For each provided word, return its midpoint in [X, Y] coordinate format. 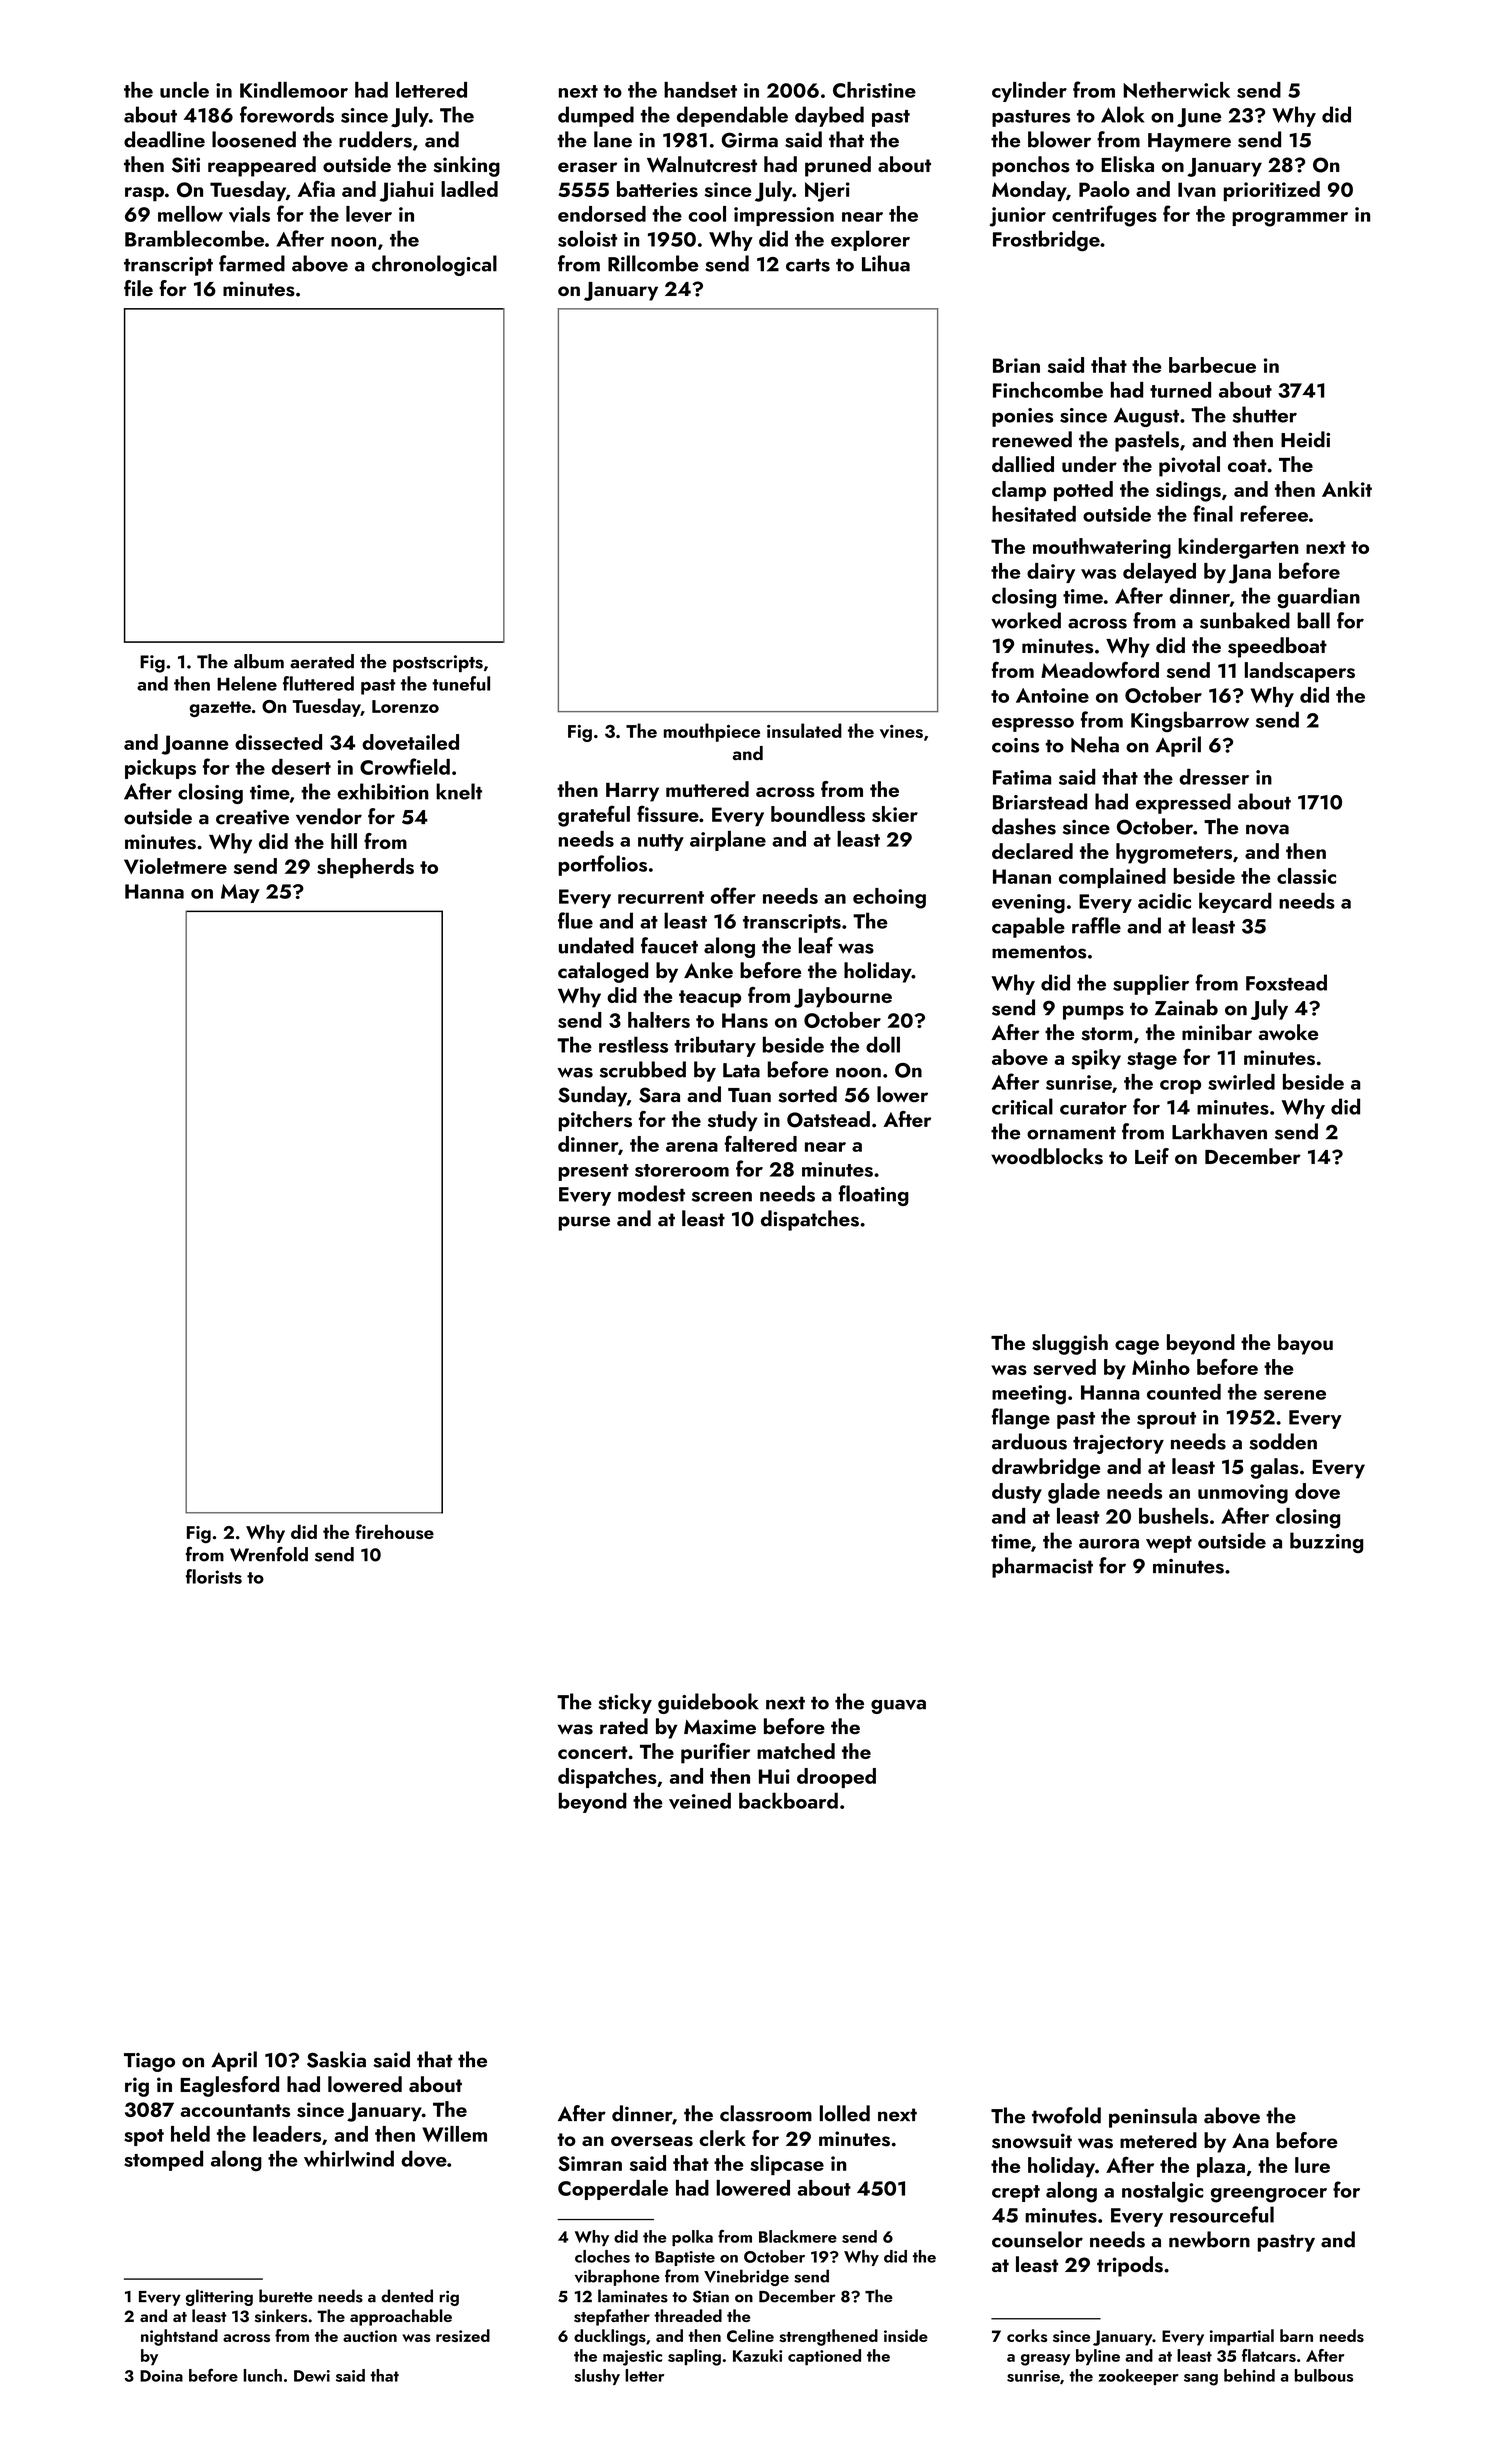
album [259, 661]
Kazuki [757, 2355]
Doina [161, 2376]
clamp [1019, 491]
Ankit [1347, 489]
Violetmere [175, 866]
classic [1306, 876]
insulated [804, 730]
